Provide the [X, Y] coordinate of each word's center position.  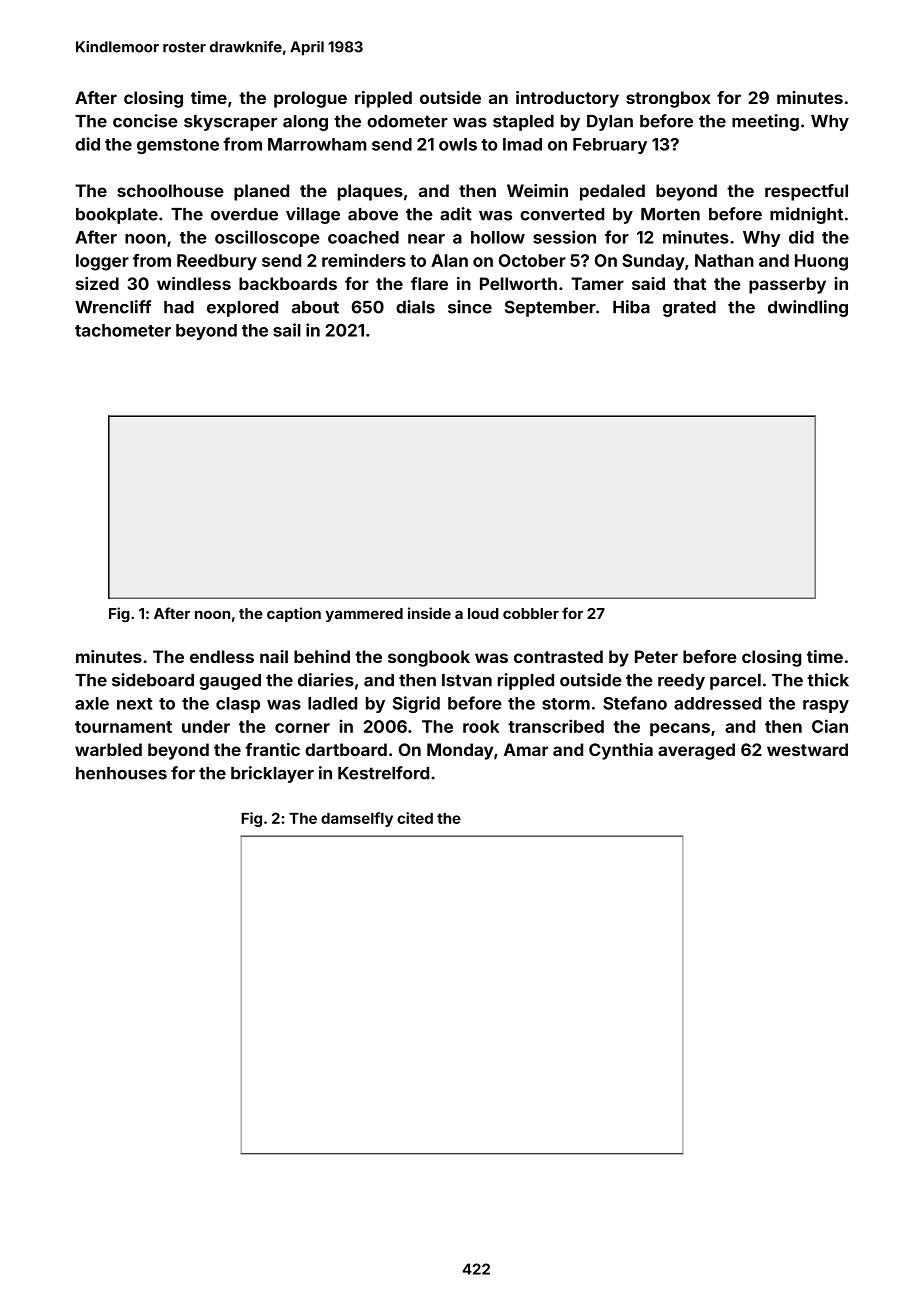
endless [222, 656]
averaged [696, 751]
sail [287, 330]
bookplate [117, 216]
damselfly [357, 819]
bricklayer [272, 774]
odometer [407, 121]
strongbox [668, 99]
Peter [656, 656]
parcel [735, 682]
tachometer [123, 330]
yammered [364, 615]
